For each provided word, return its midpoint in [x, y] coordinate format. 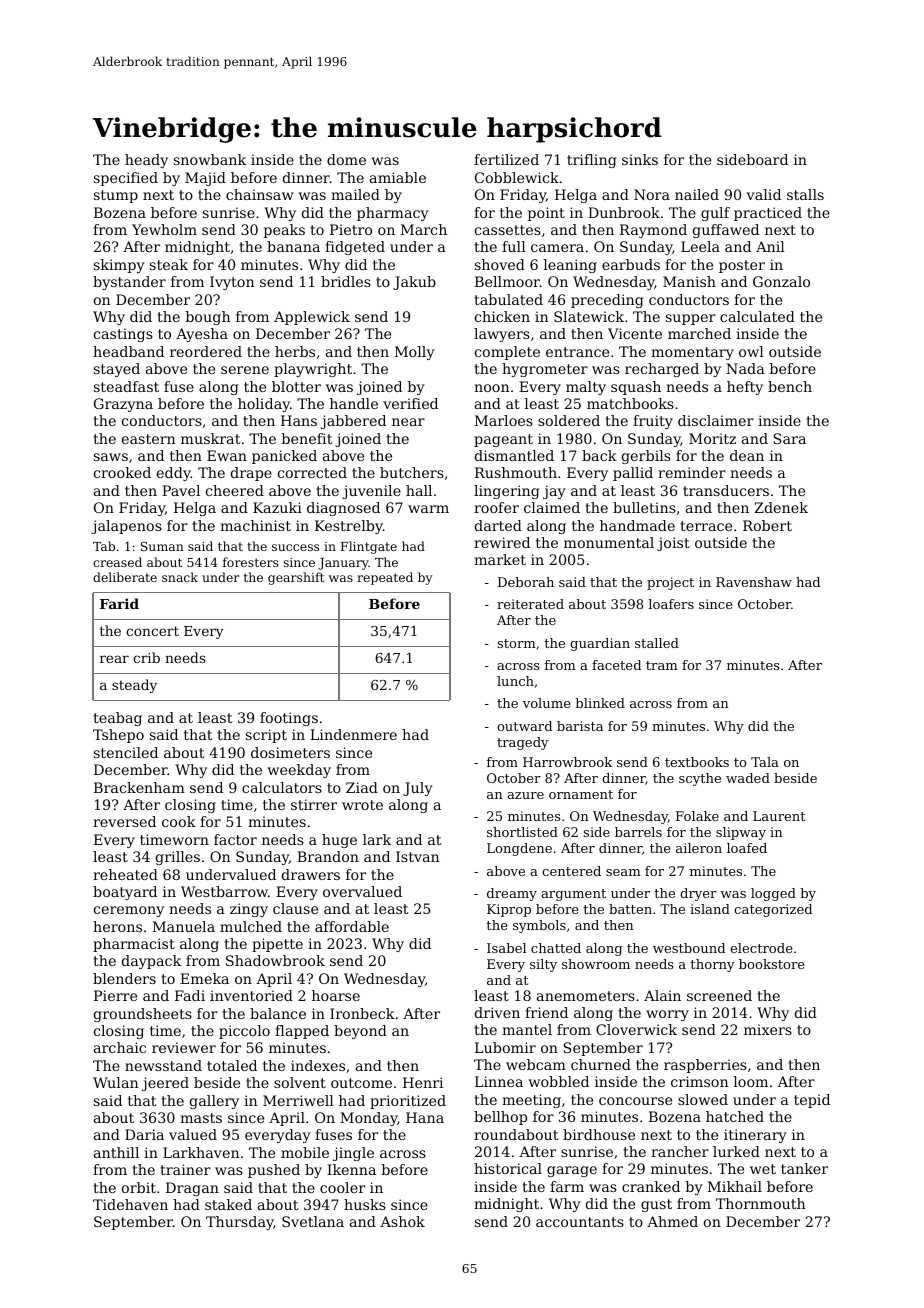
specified [126, 179]
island [710, 909]
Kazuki [277, 507]
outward [524, 726]
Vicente [635, 333]
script [266, 736]
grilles [178, 858]
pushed [274, 1171]
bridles [346, 281]
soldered [569, 420]
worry [667, 1015]
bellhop [500, 1118]
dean [747, 455]
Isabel [506, 948]
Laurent [779, 816]
